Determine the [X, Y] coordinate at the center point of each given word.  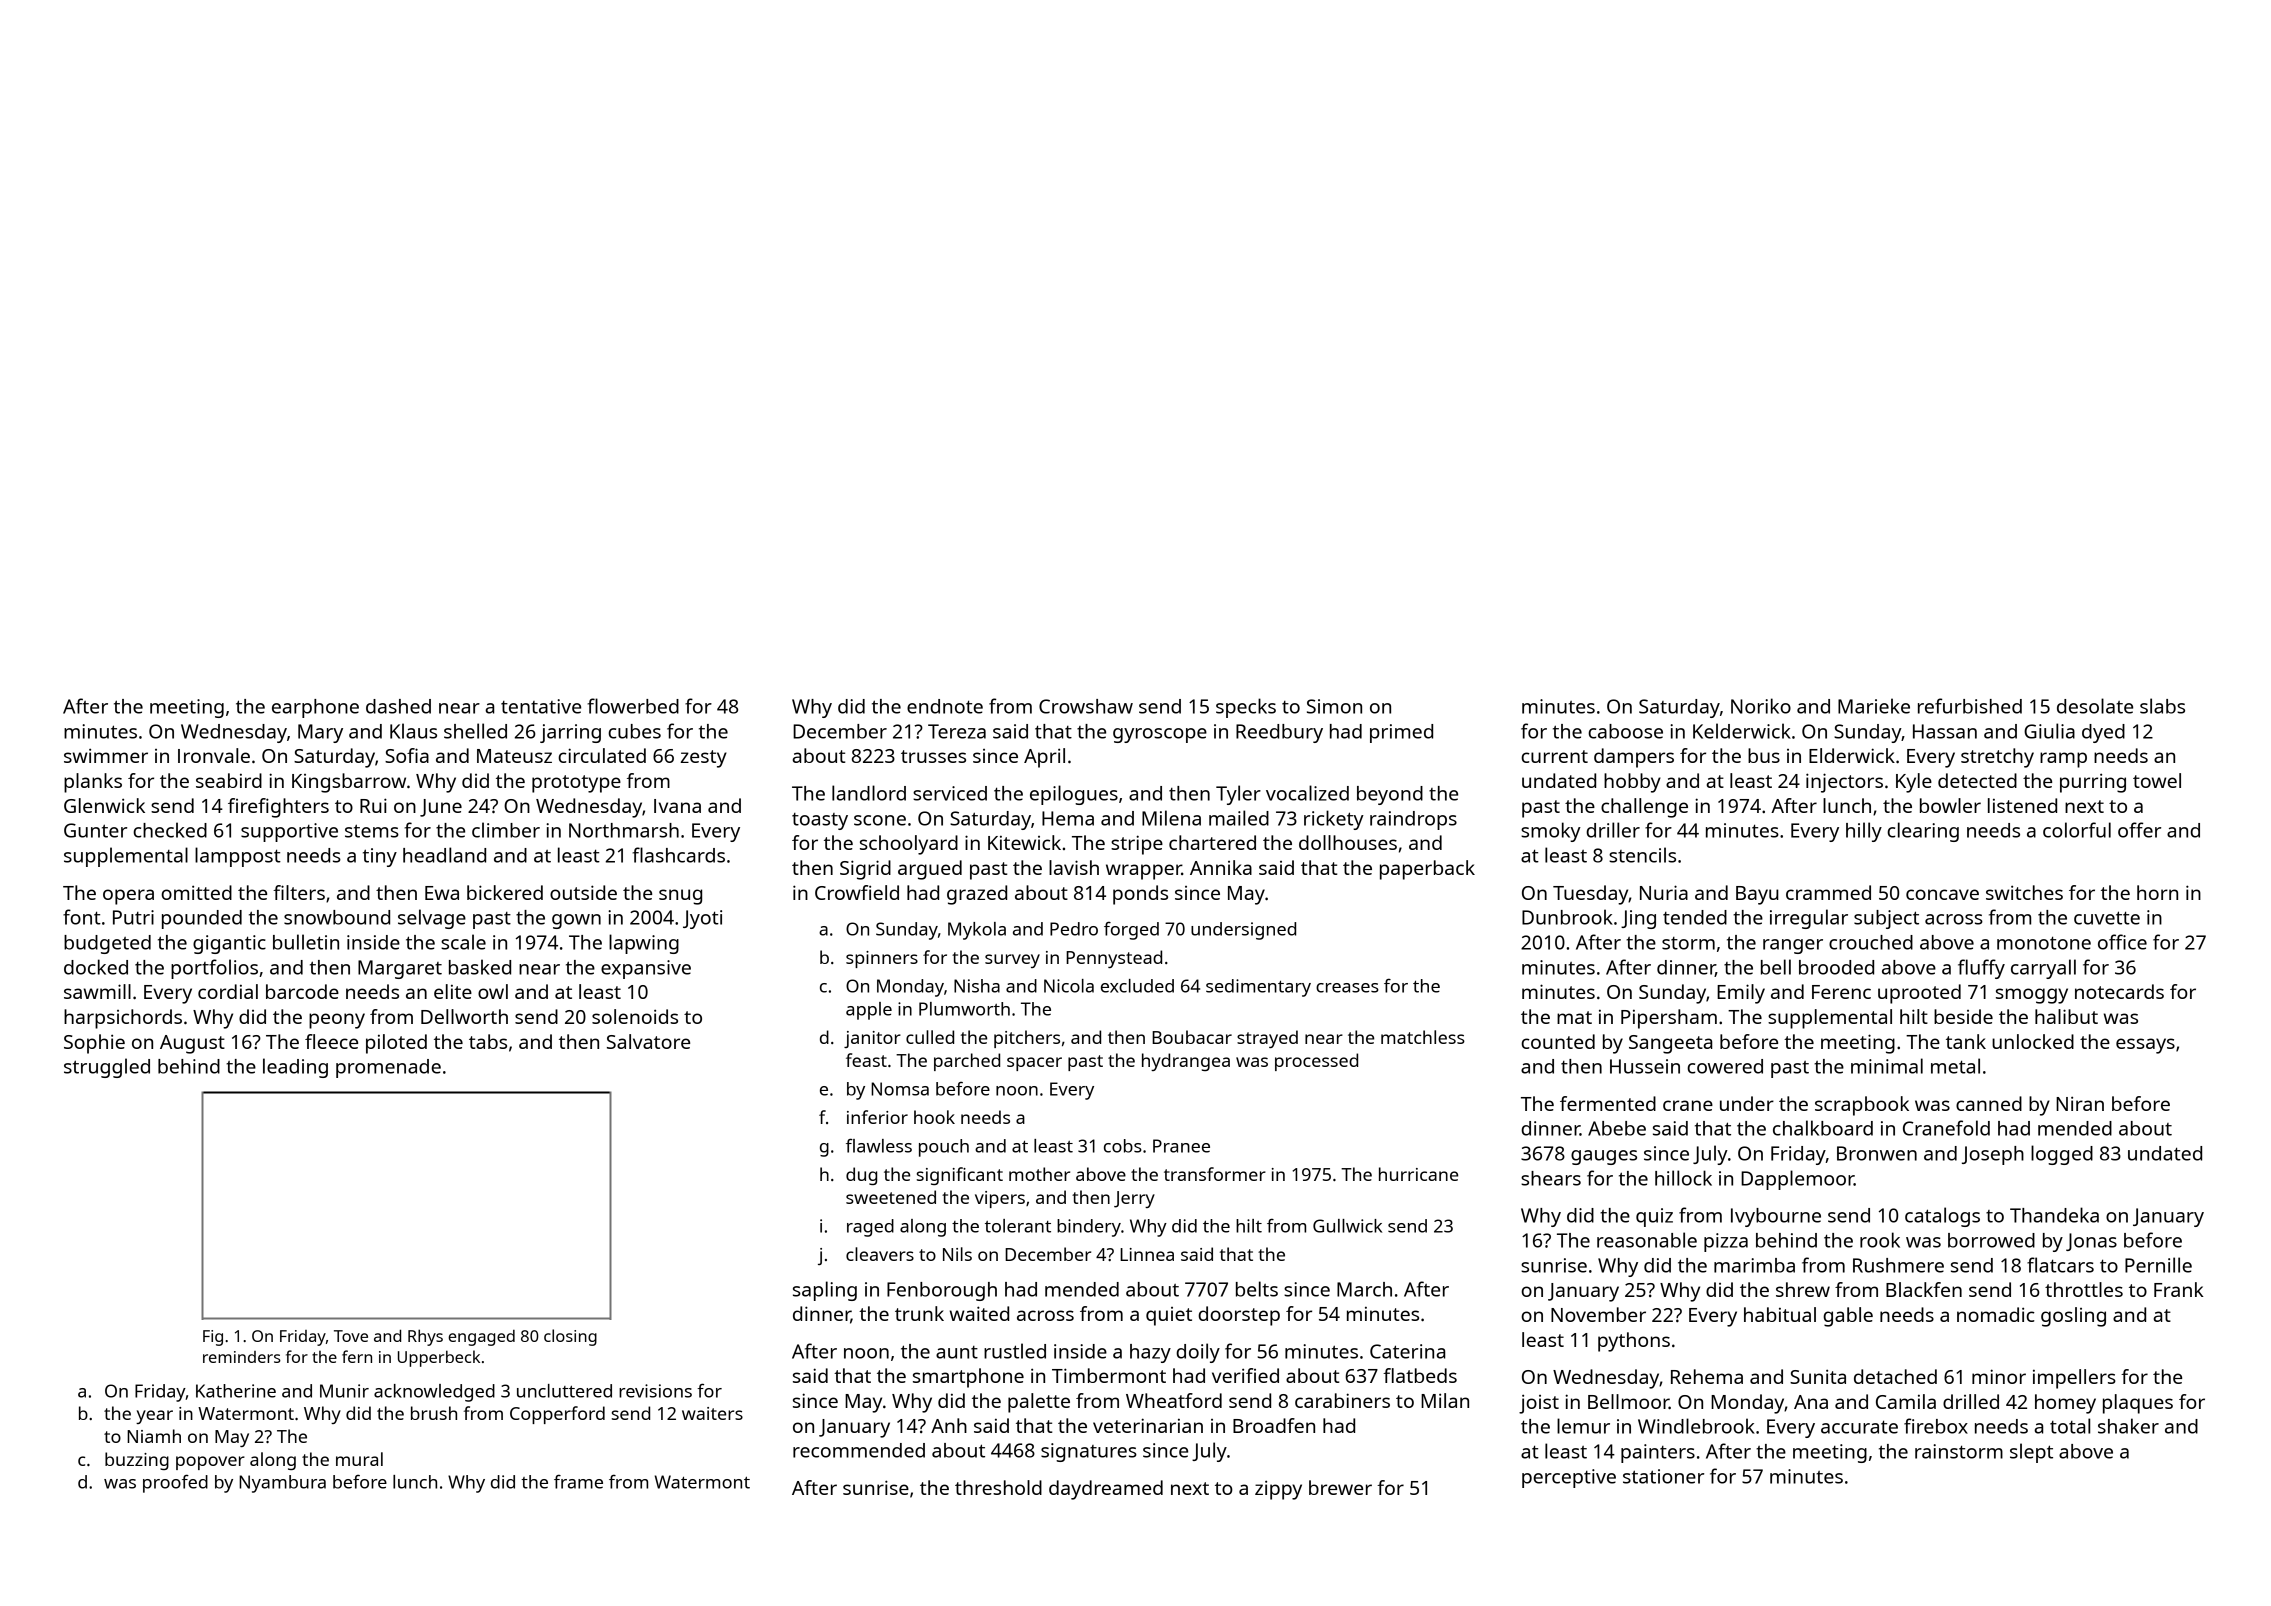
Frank [2179, 1289]
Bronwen [1877, 1153]
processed [1316, 1062]
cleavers [880, 1254]
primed [1401, 733]
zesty [703, 759]
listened [2022, 805]
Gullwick [1347, 1226]
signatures [1089, 1452]
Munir [344, 1391]
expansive [646, 969]
